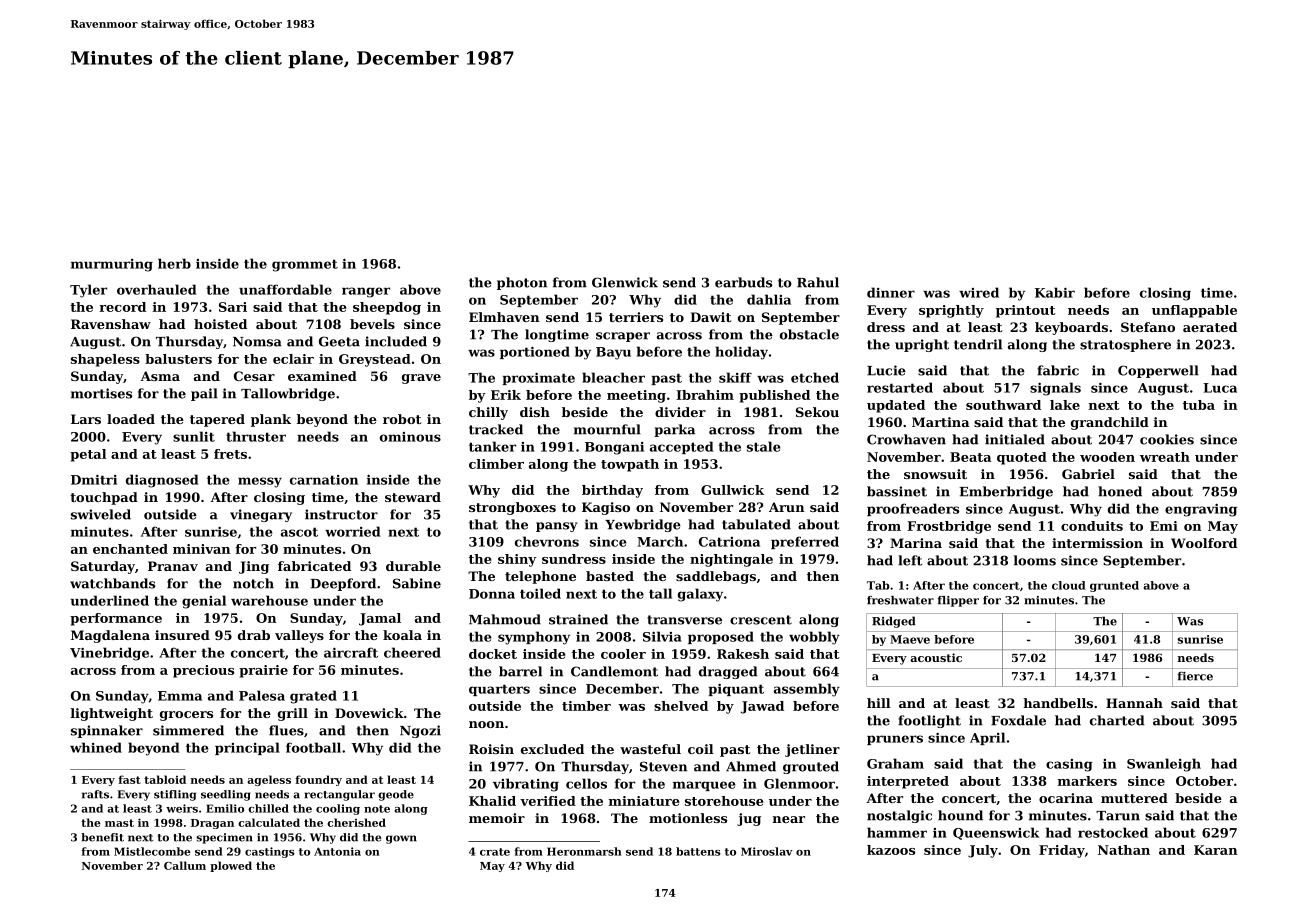  Describe the element at coordinates (305, 265) in the image. I see `grommet` at that location.
